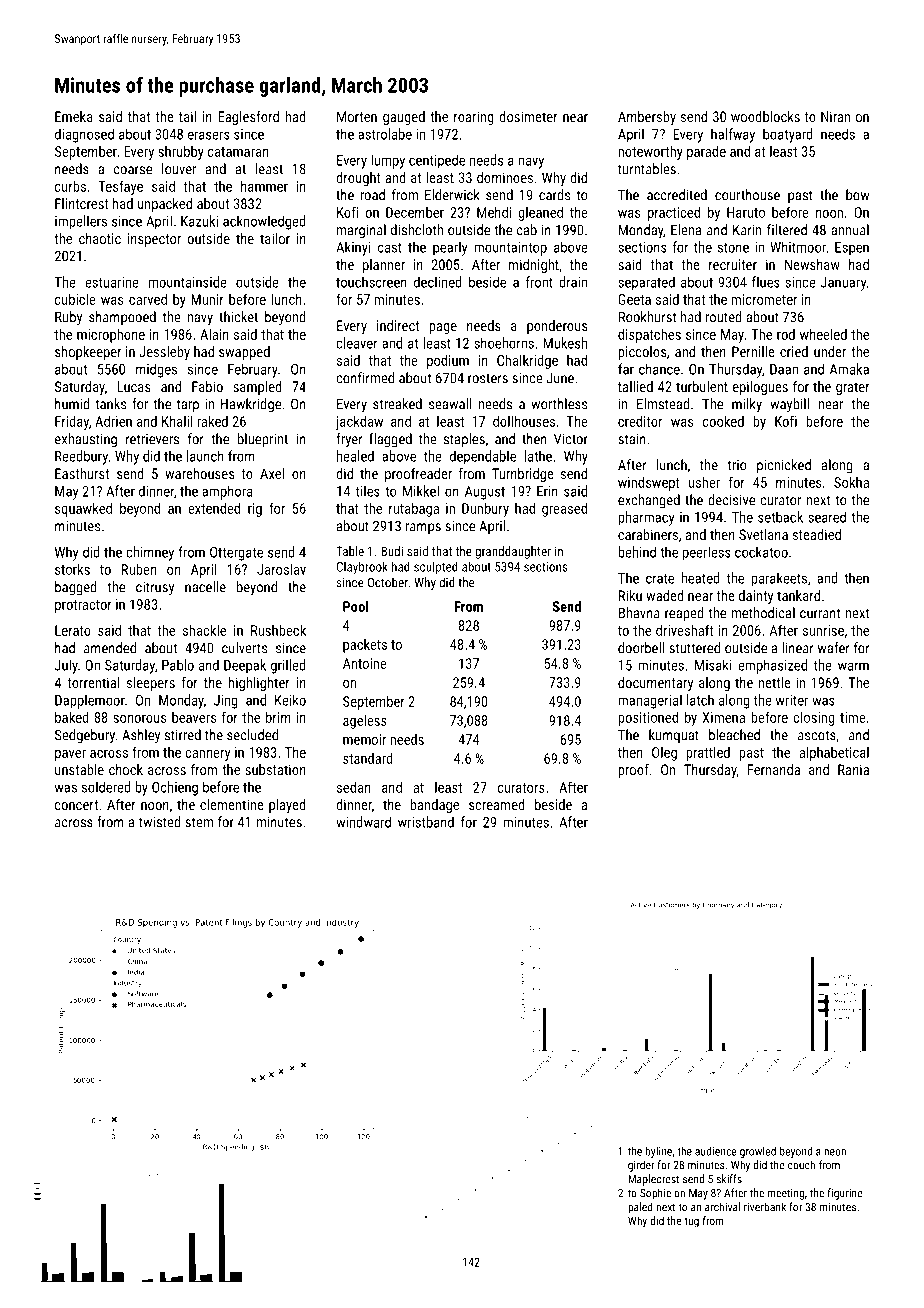 This screenshot has width=924, height=1308. Describe the element at coordinates (853, 769) in the screenshot. I see `Rania` at that location.
